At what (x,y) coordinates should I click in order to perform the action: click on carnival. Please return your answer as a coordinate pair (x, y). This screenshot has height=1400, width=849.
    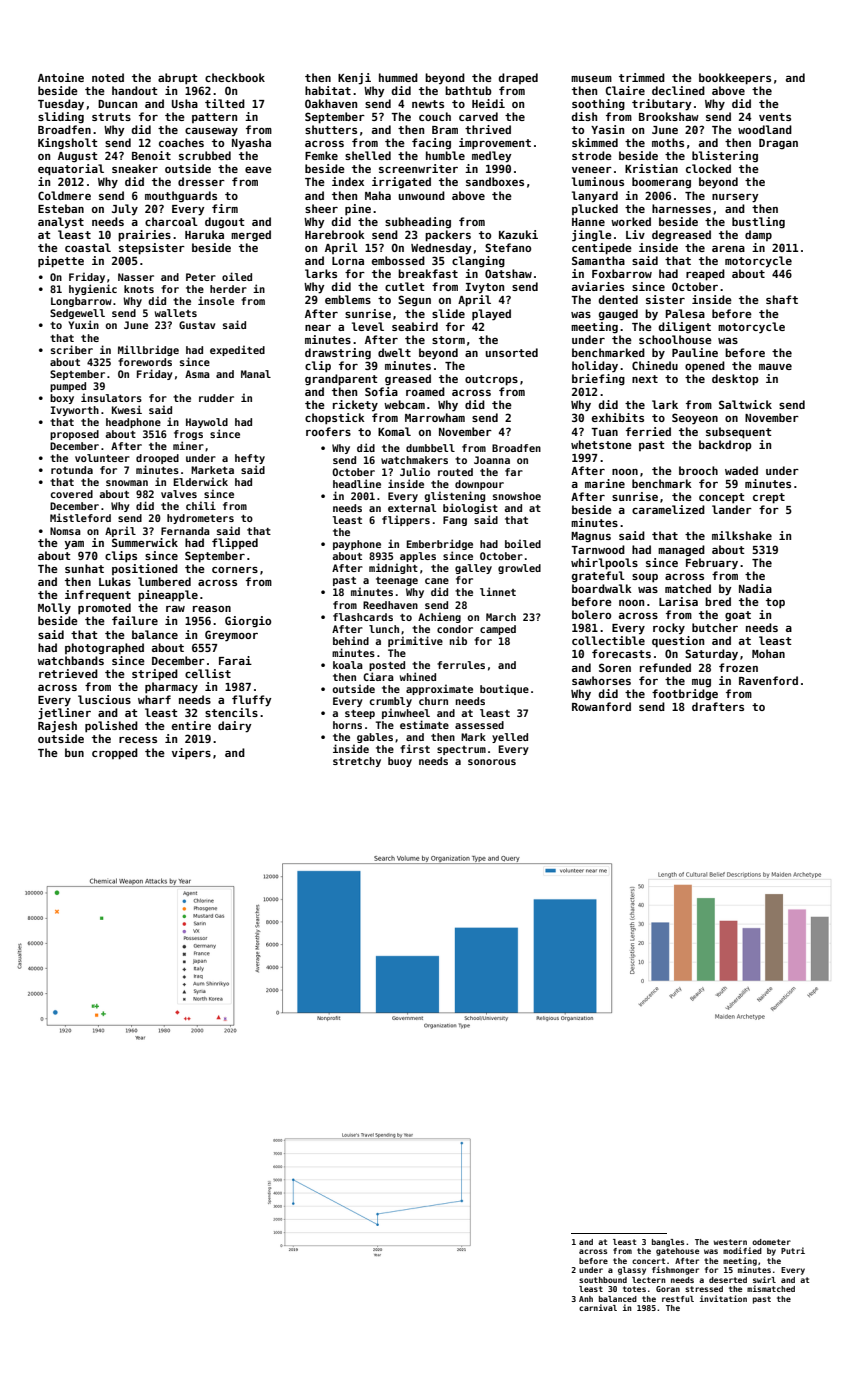
    Looking at the image, I should click on (598, 1307).
